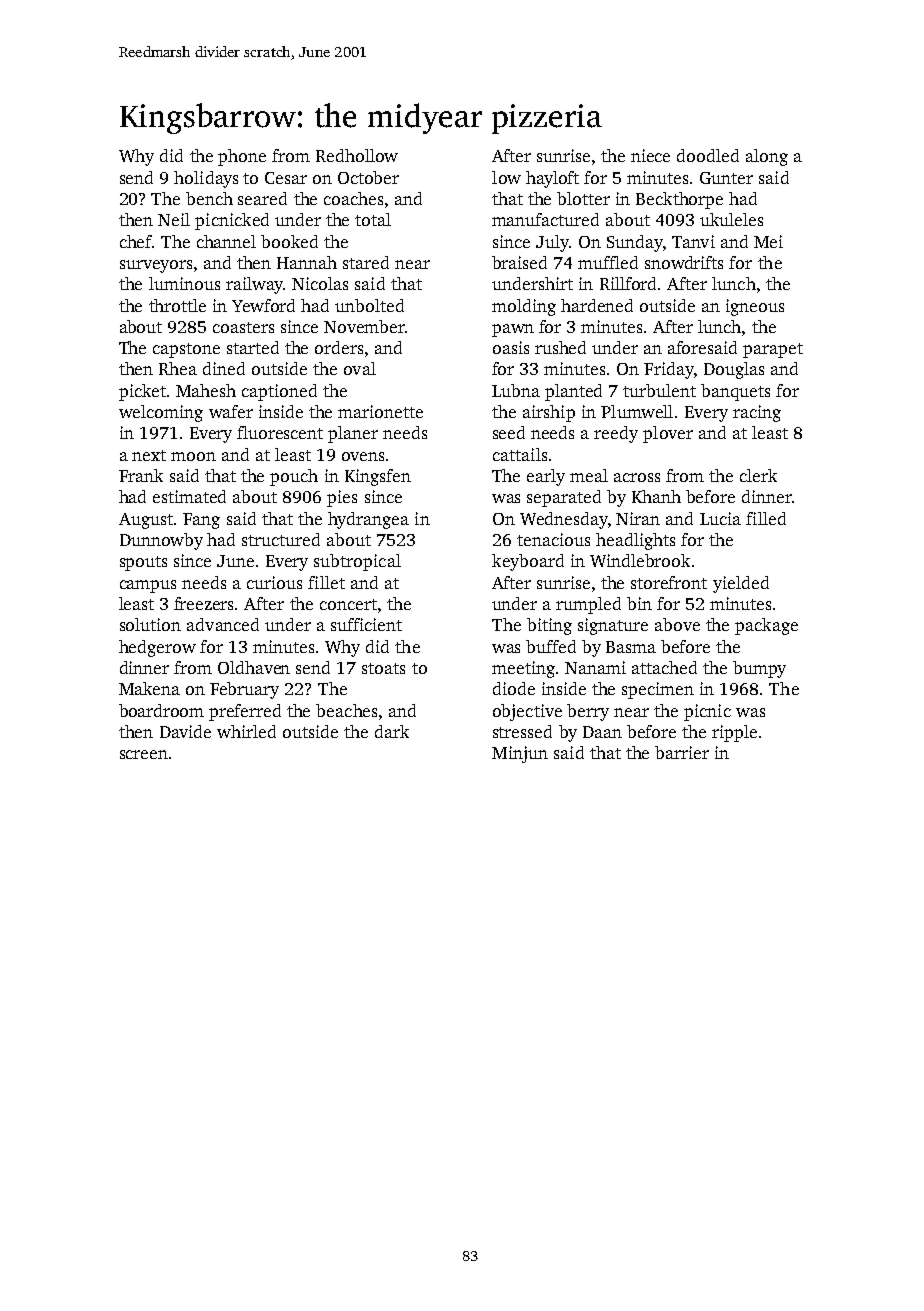  I want to click on whirled, so click(246, 731).
